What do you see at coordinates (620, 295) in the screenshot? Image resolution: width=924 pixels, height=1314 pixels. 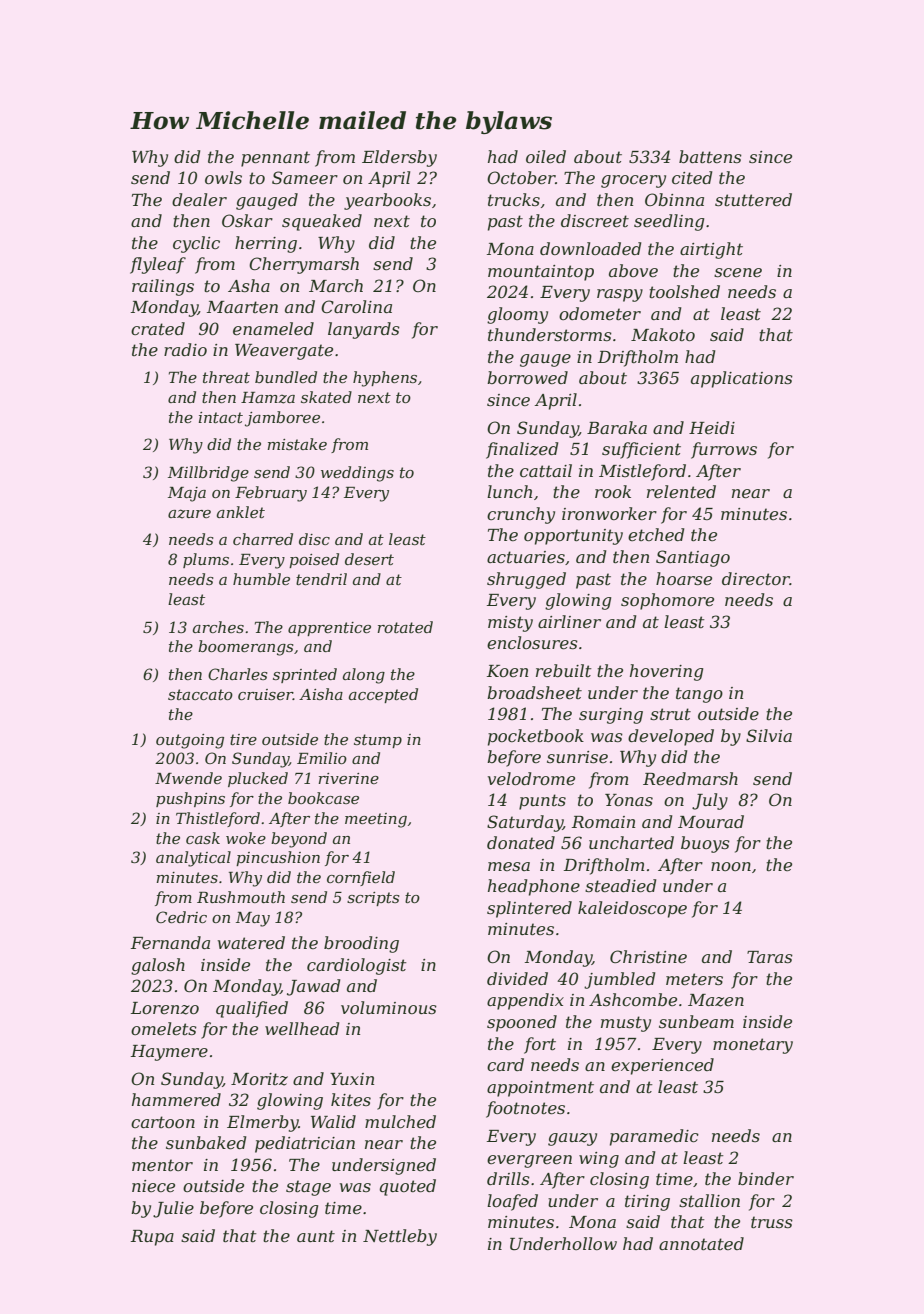 I see `raspy` at bounding box center [620, 295].
